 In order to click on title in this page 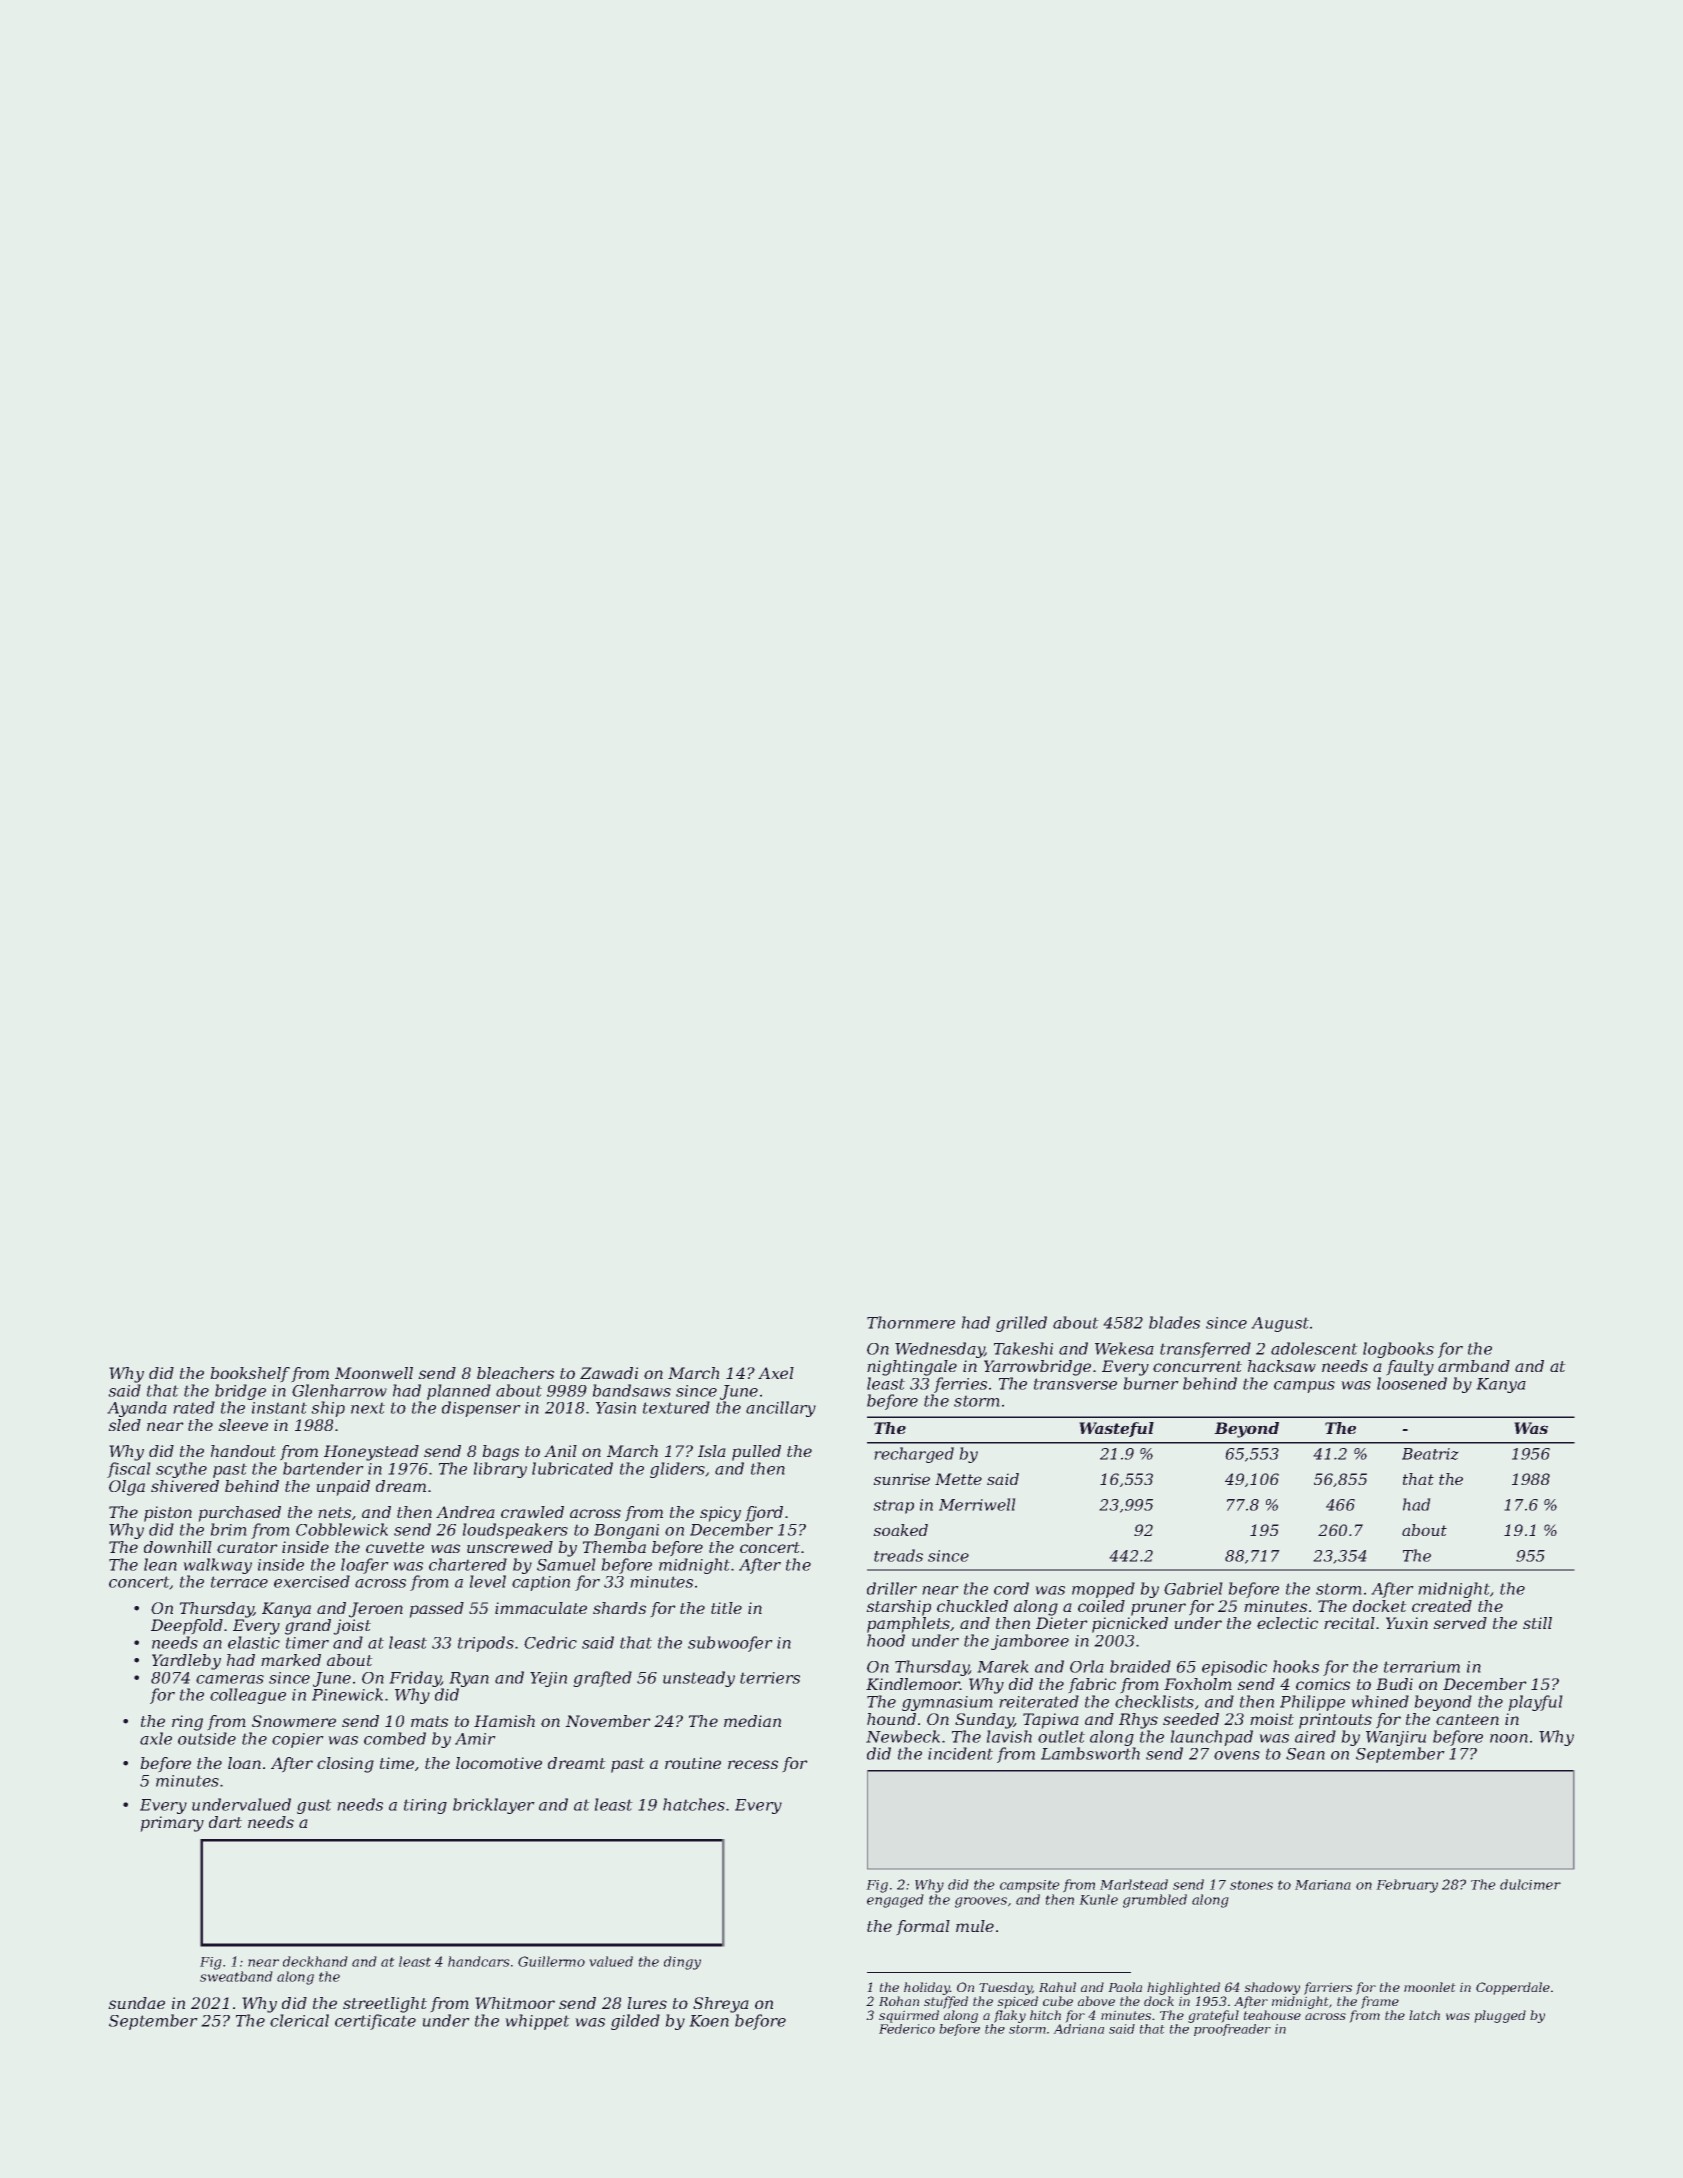, I will do `click(726, 1608)`.
